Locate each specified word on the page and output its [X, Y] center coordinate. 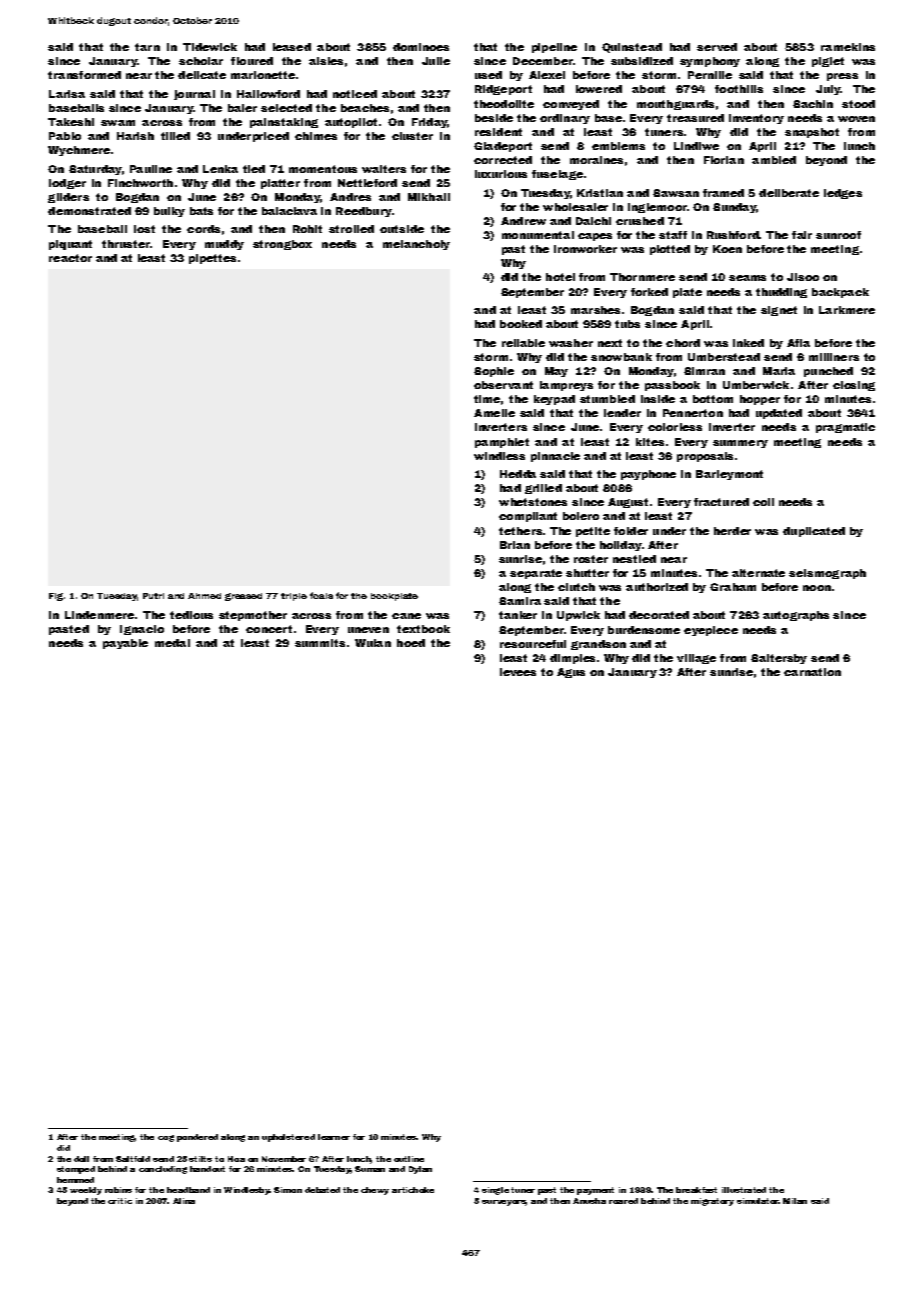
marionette [263, 75]
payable [125, 644]
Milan [795, 1201]
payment [595, 1191]
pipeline [554, 48]
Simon [288, 1190]
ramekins [848, 47]
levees [518, 672]
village [696, 659]
